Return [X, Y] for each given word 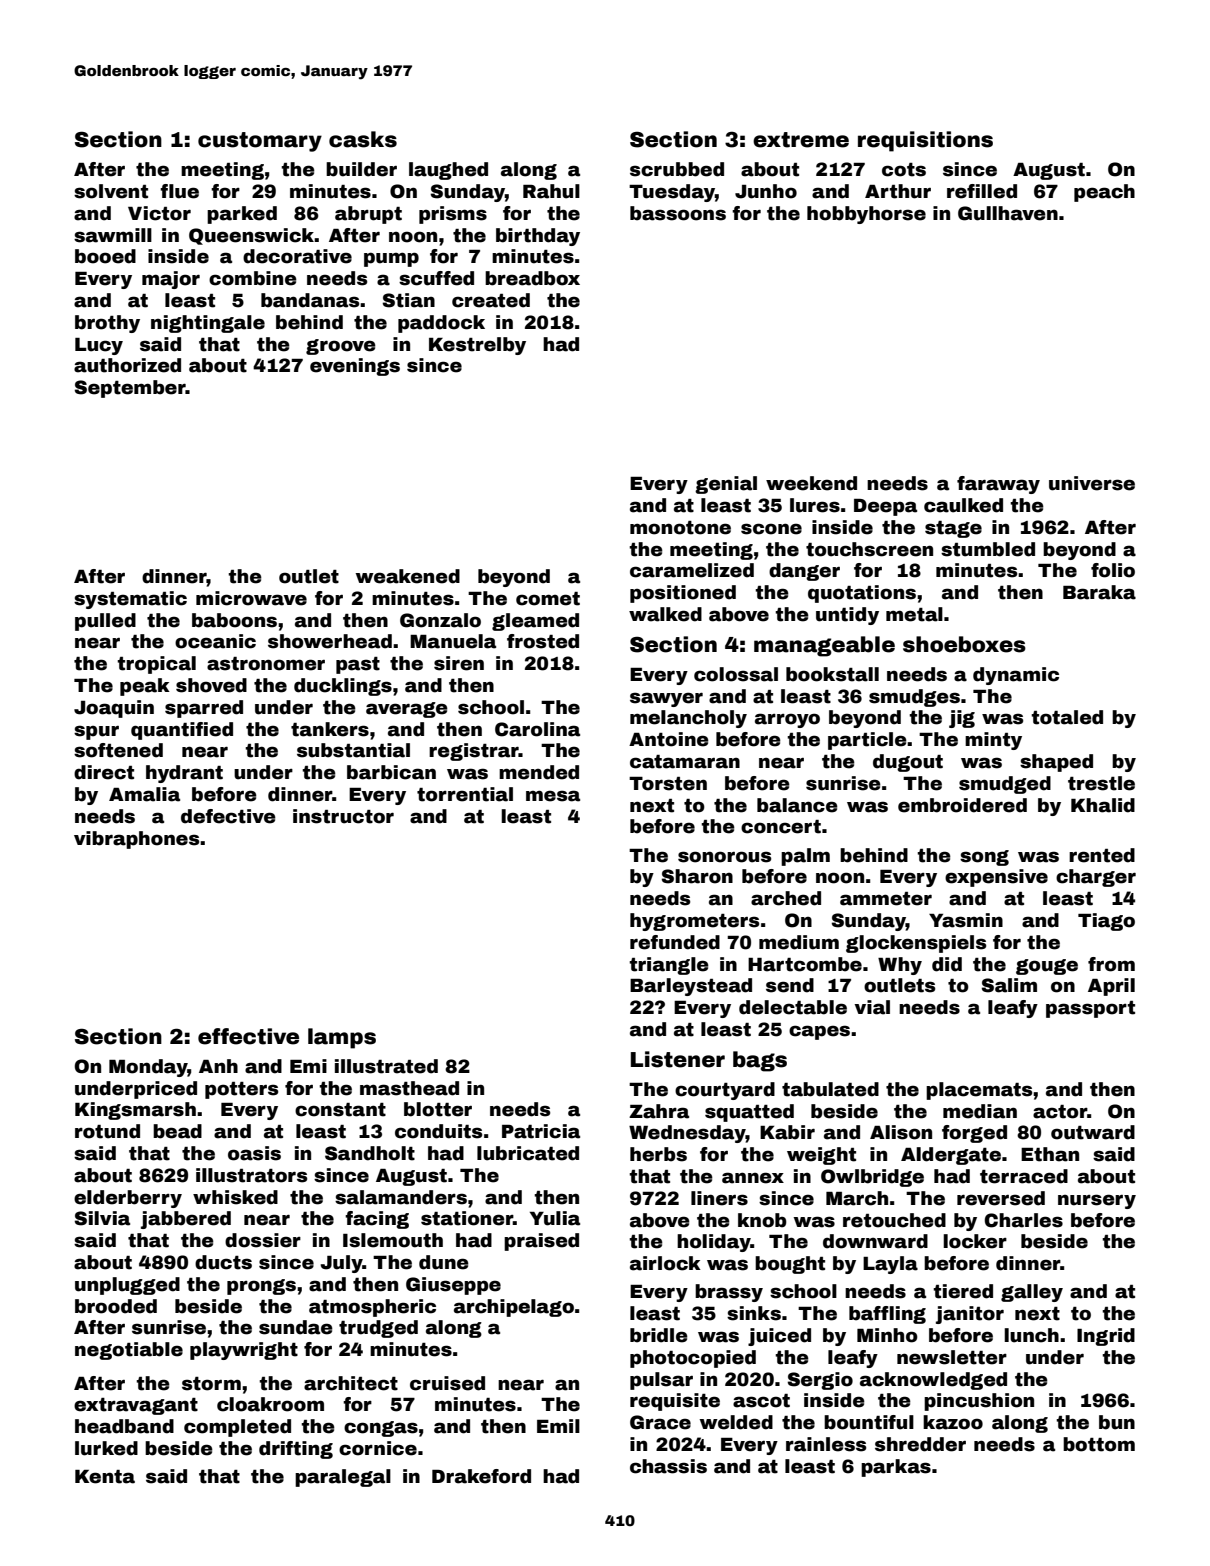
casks [363, 139]
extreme [801, 140]
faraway [998, 485]
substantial [353, 750]
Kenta [105, 1477]
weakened [407, 576]
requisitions [925, 141]
